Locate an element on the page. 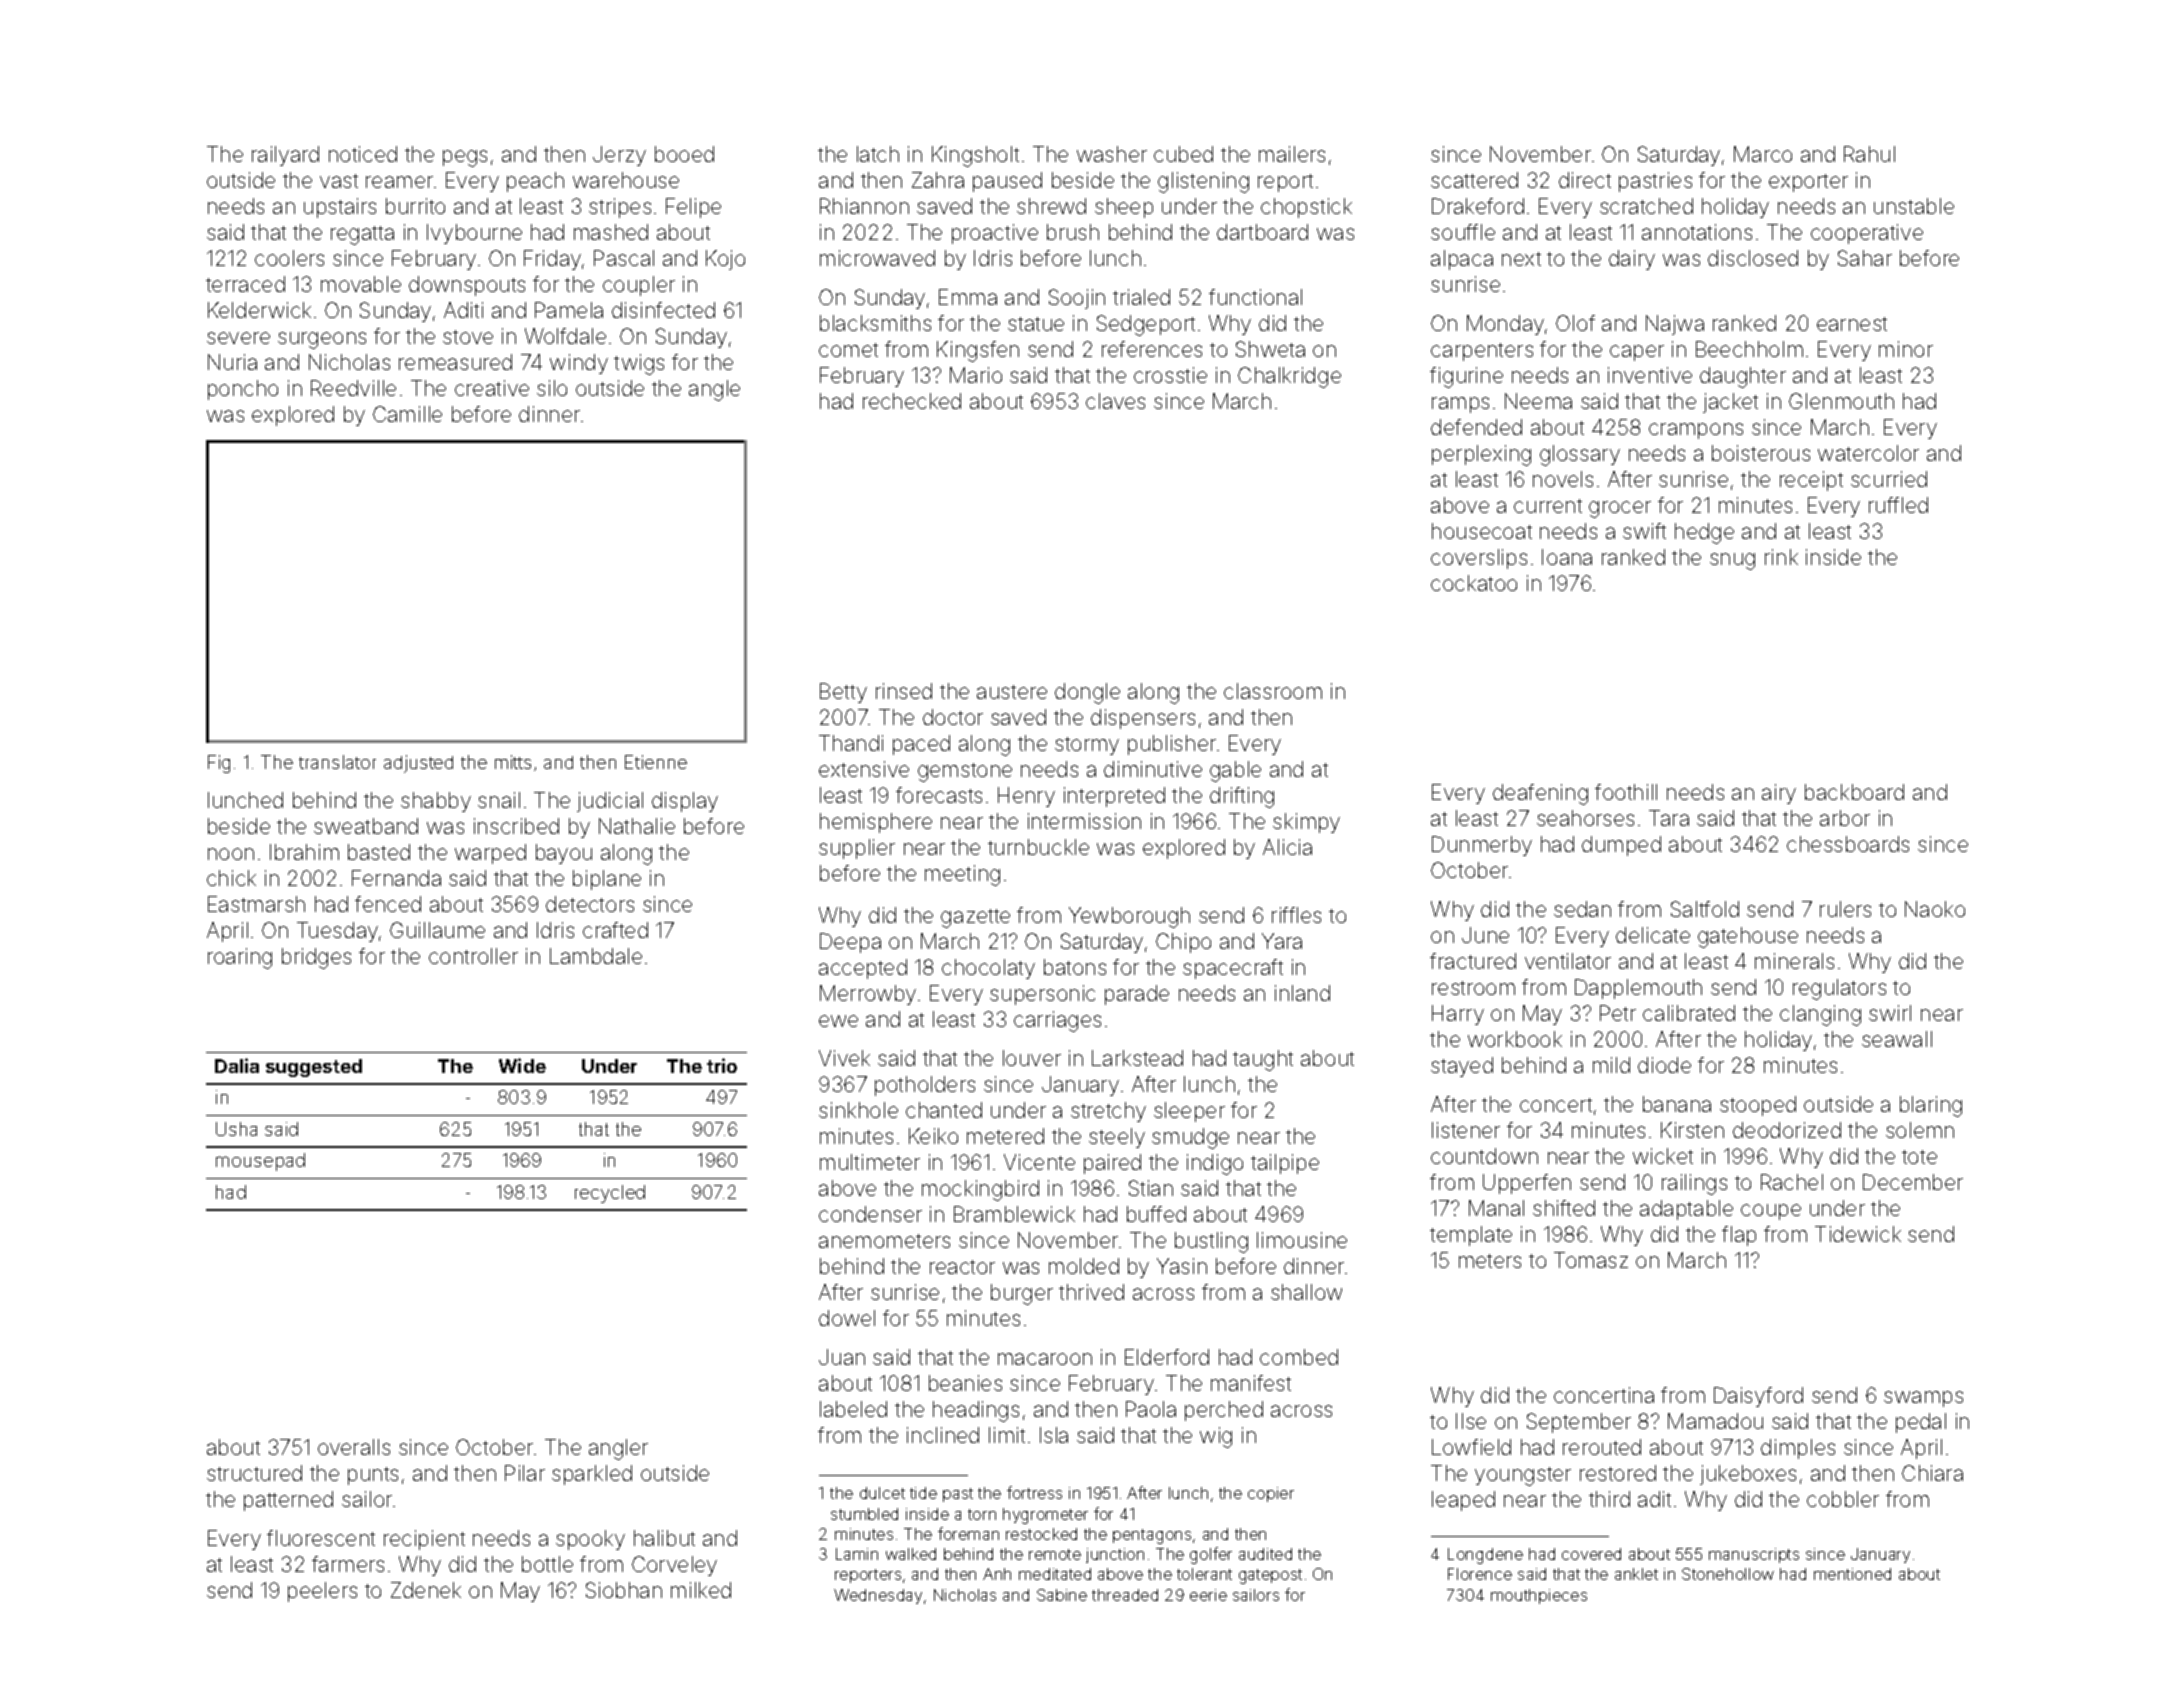 Image resolution: width=2178 pixels, height=1683 pixels. dongle is located at coordinates (1087, 693).
